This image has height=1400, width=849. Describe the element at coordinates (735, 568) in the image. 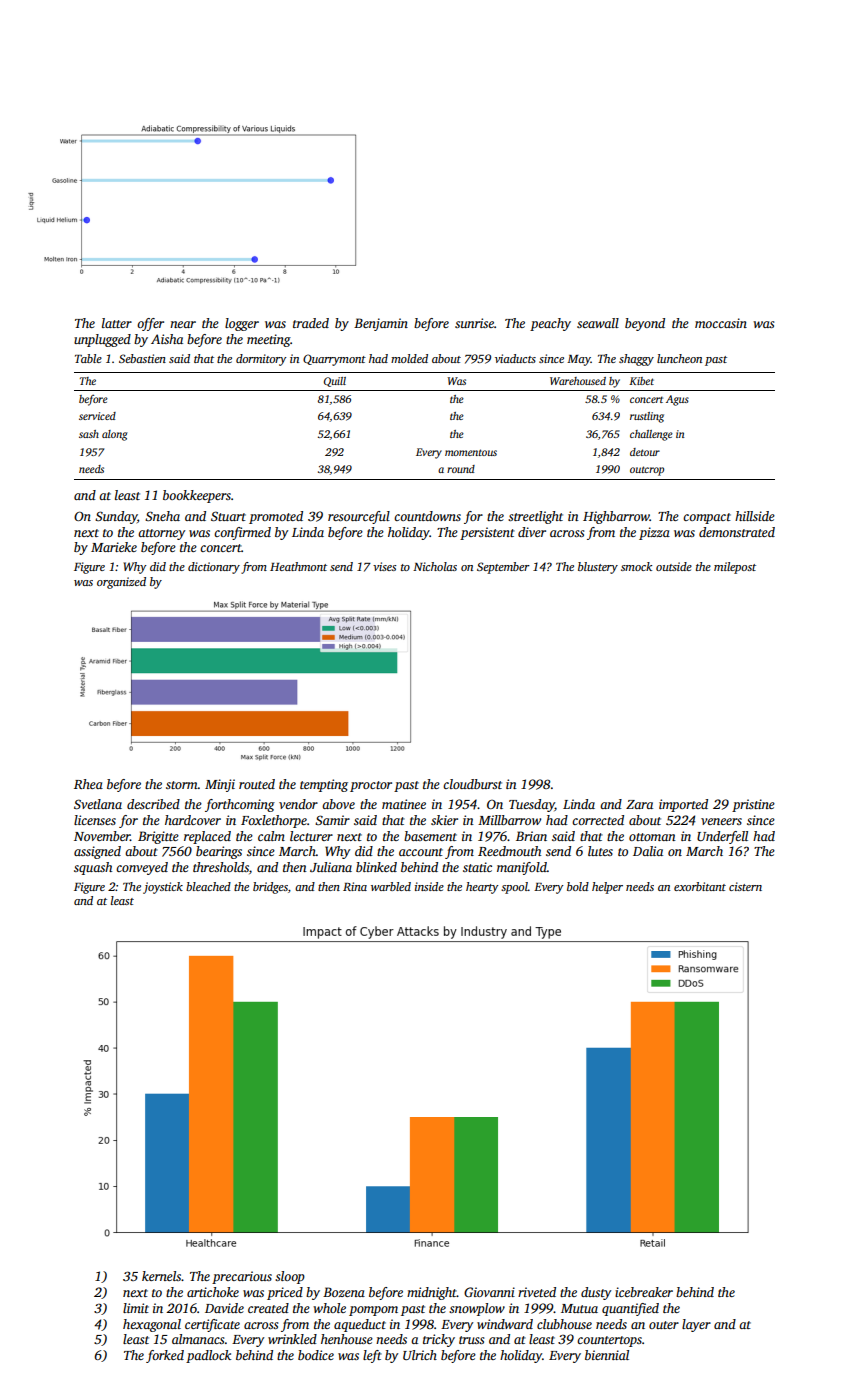

I see `milepost` at that location.
